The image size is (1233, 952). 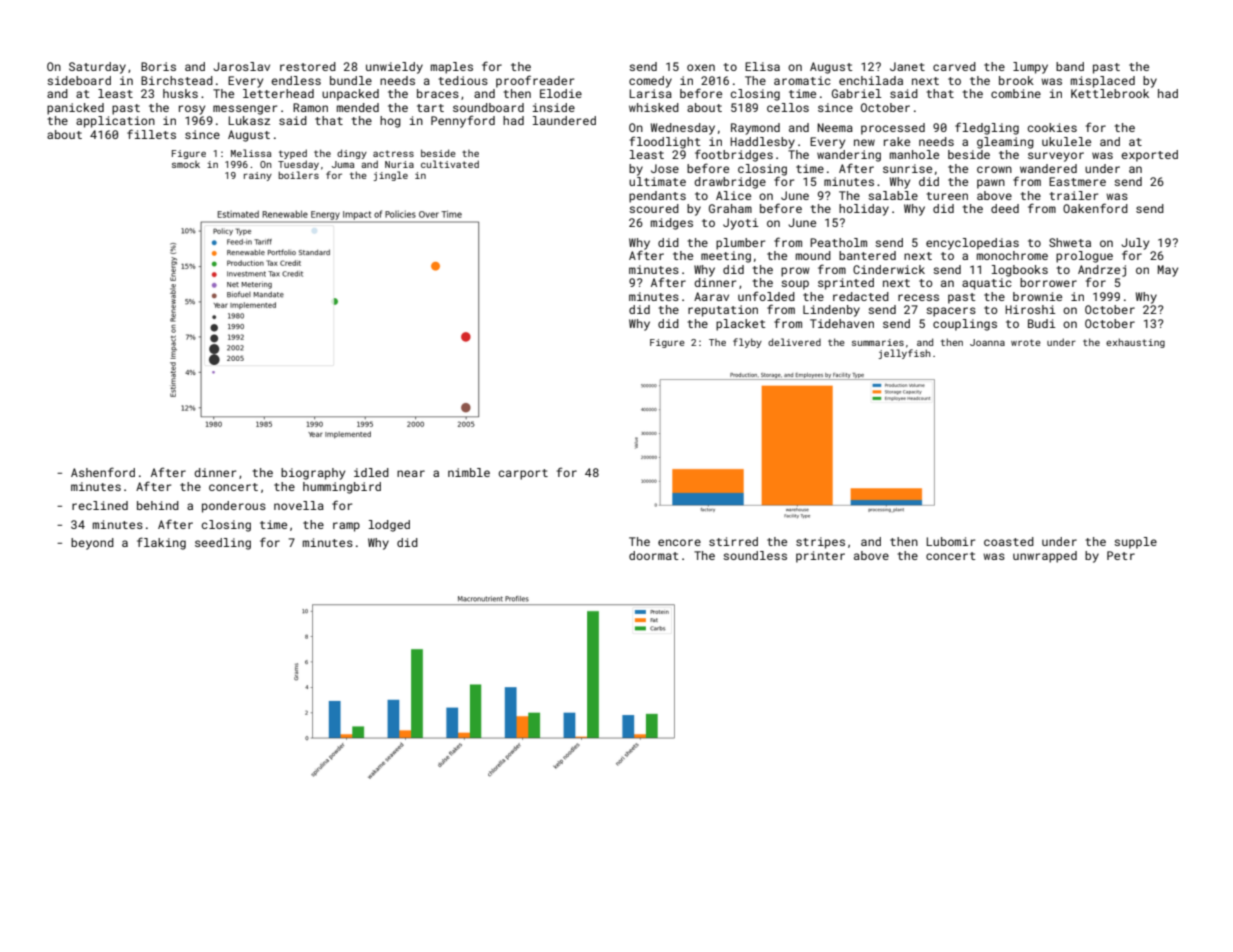 What do you see at coordinates (905, 354) in the screenshot?
I see `jellyfish` at bounding box center [905, 354].
